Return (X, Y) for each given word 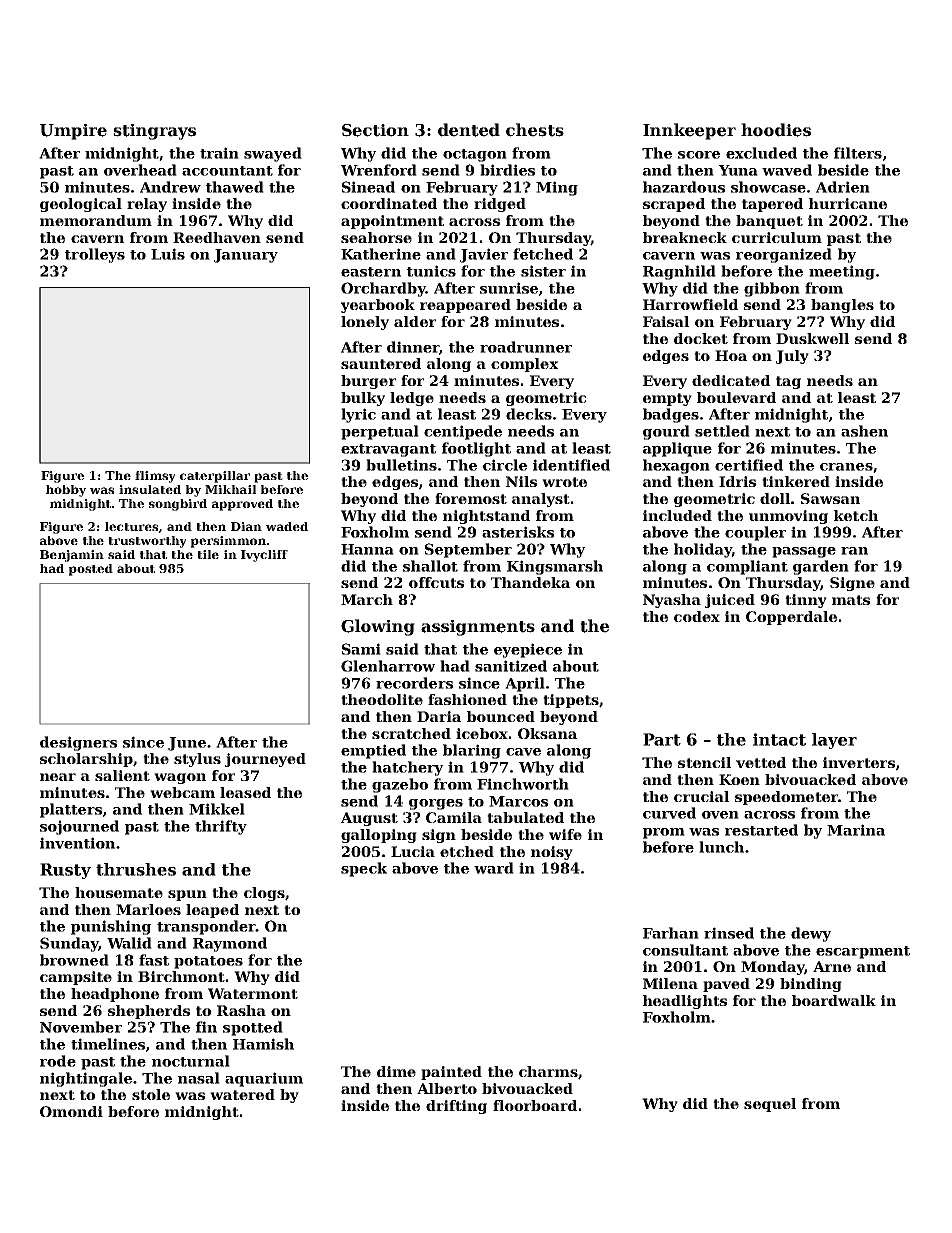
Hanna (367, 549)
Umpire (73, 132)
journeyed (265, 760)
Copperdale (791, 618)
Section (375, 130)
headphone (115, 995)
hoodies (776, 130)
